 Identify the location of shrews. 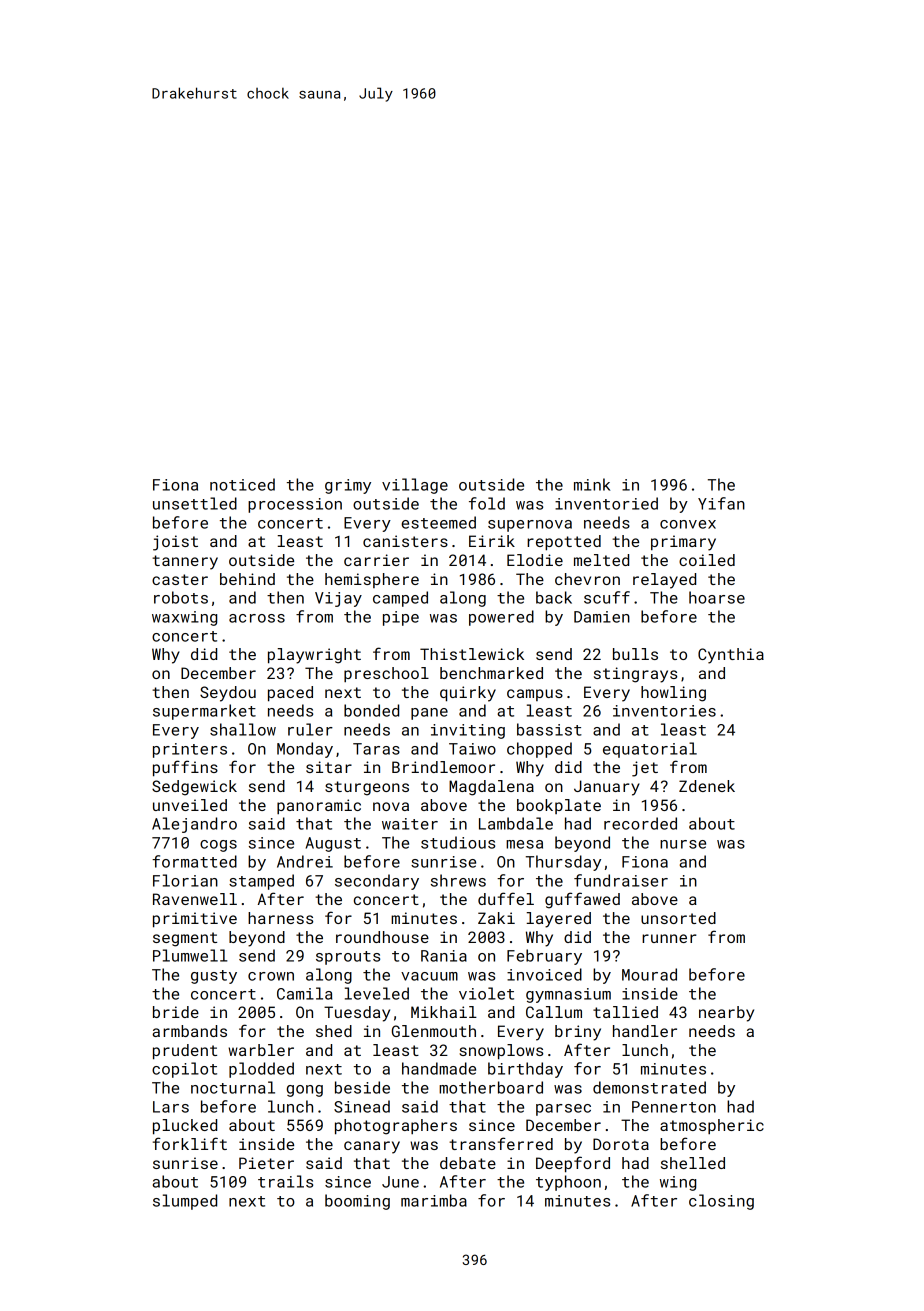
(458, 880).
